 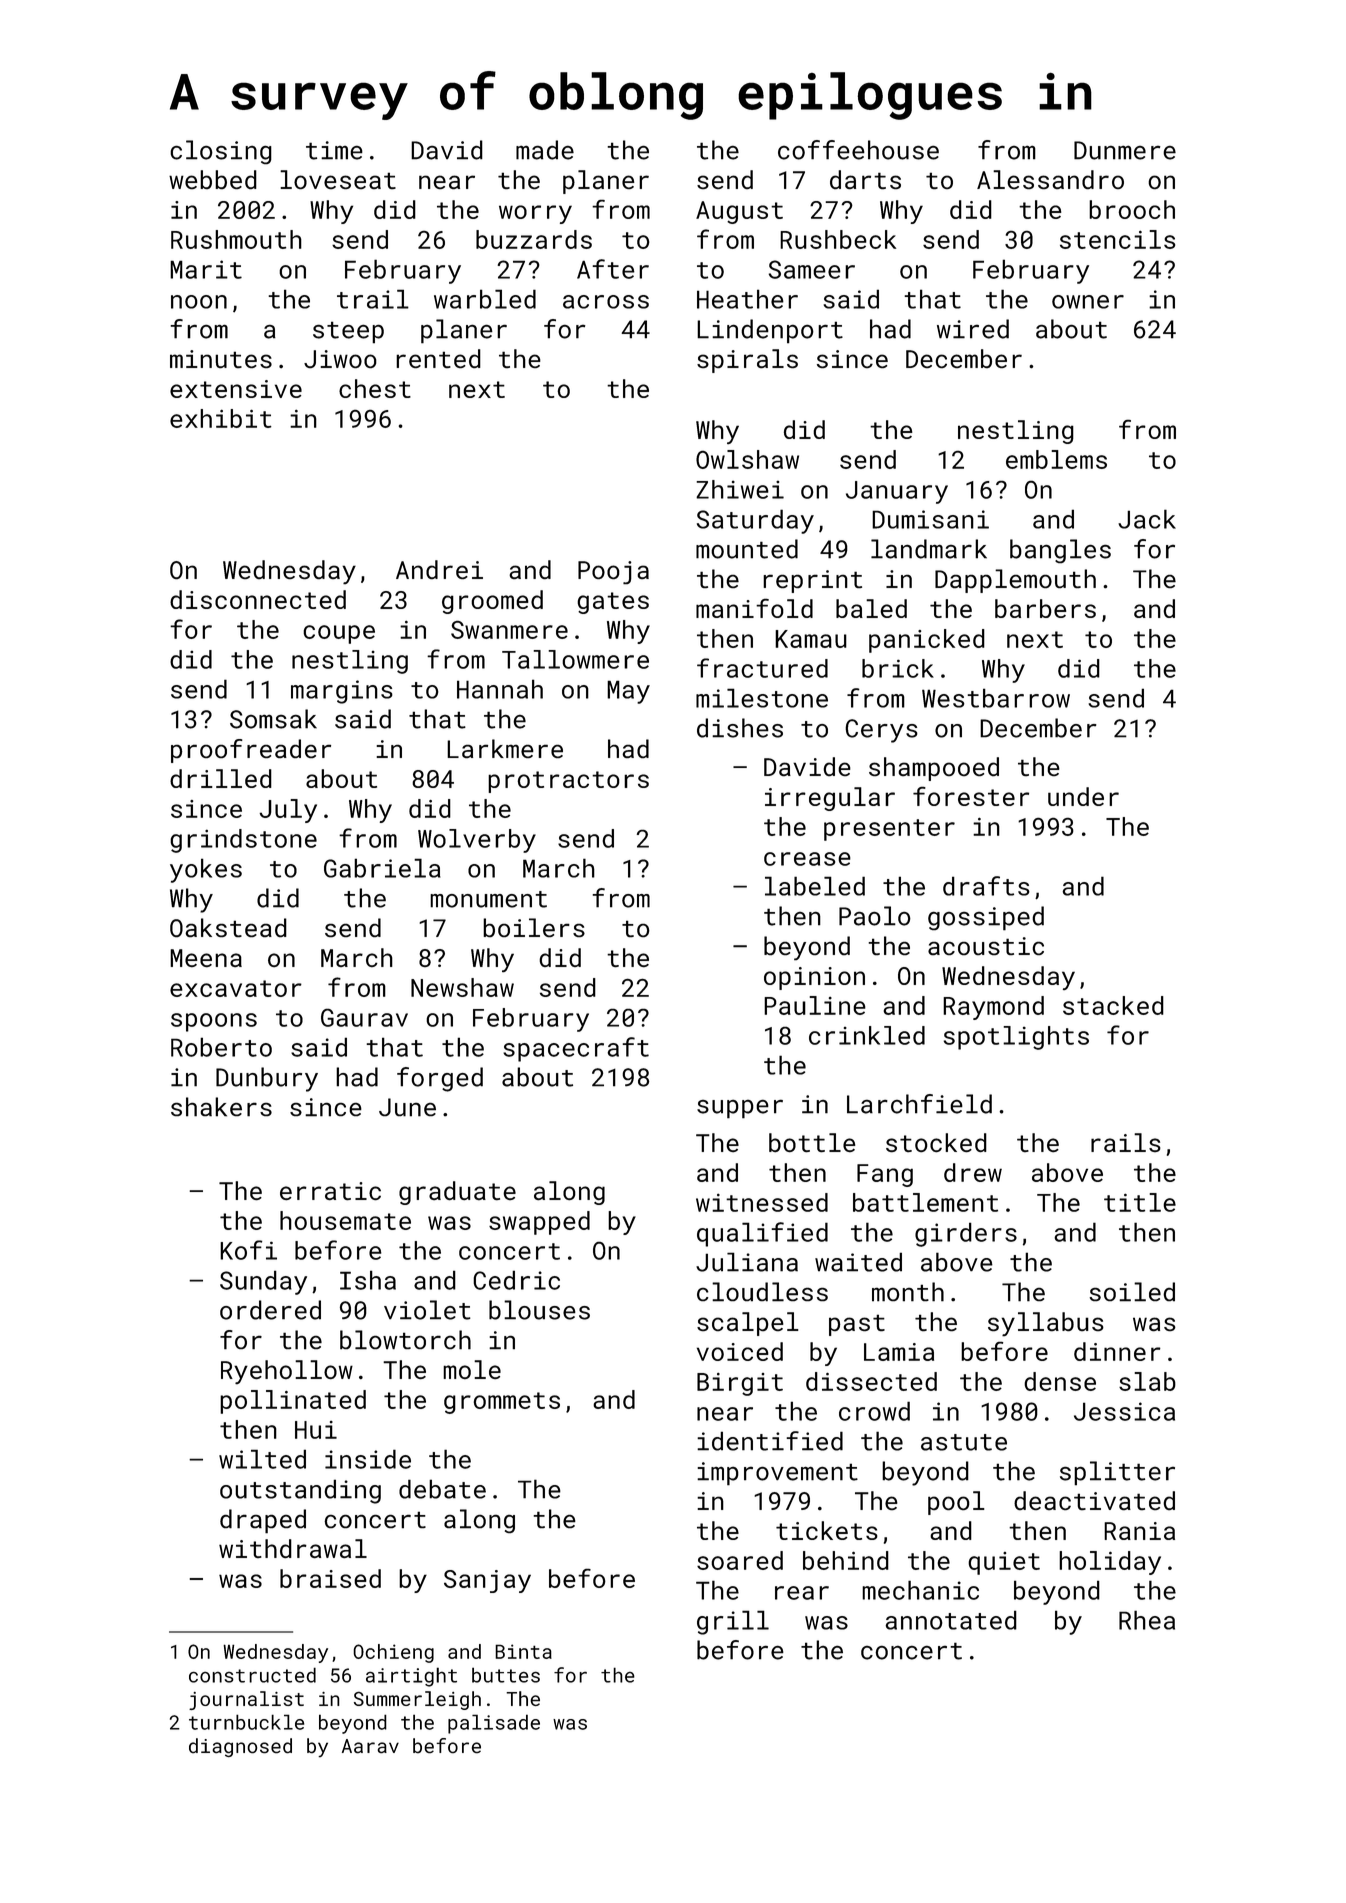 What do you see at coordinates (228, 927) in the screenshot?
I see `Oakstead` at bounding box center [228, 927].
